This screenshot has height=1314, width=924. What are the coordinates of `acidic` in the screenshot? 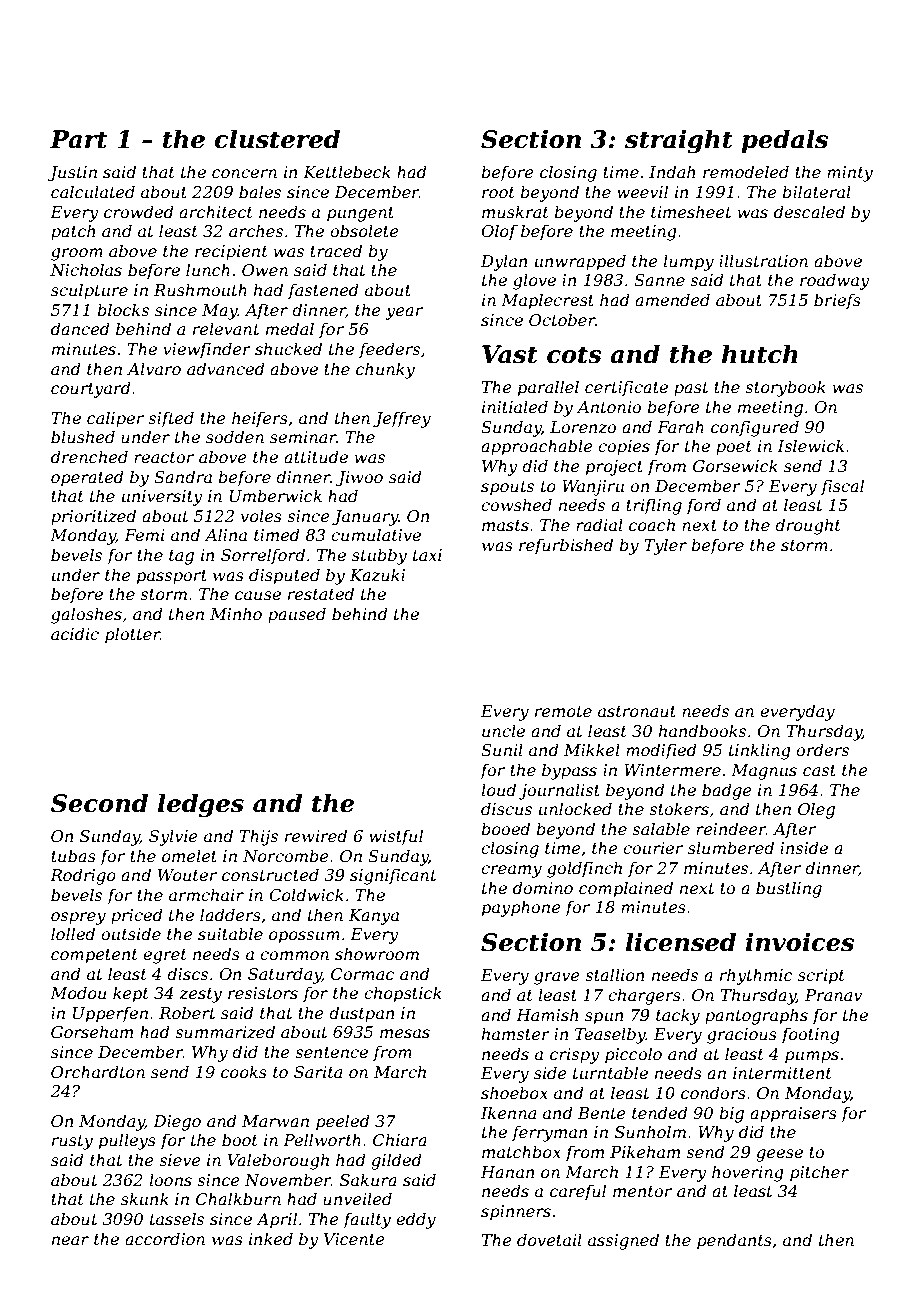 It's located at (75, 633).
